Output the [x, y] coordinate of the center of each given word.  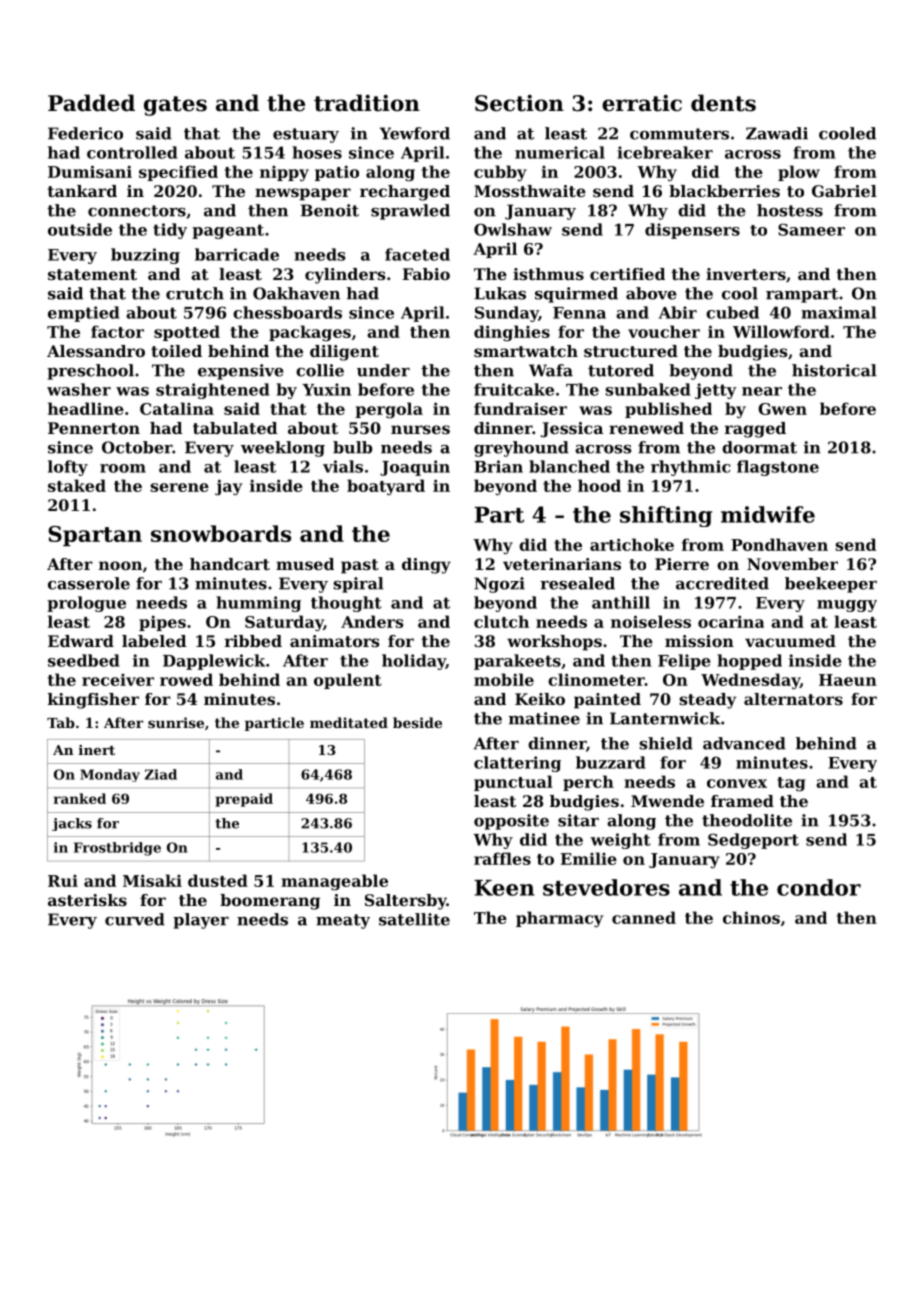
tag [791, 784]
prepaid [244, 800]
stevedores [606, 887]
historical [834, 370]
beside [417, 722]
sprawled [410, 212]
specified [178, 173]
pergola [389, 410]
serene [179, 487]
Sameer [811, 229]
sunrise [176, 722]
